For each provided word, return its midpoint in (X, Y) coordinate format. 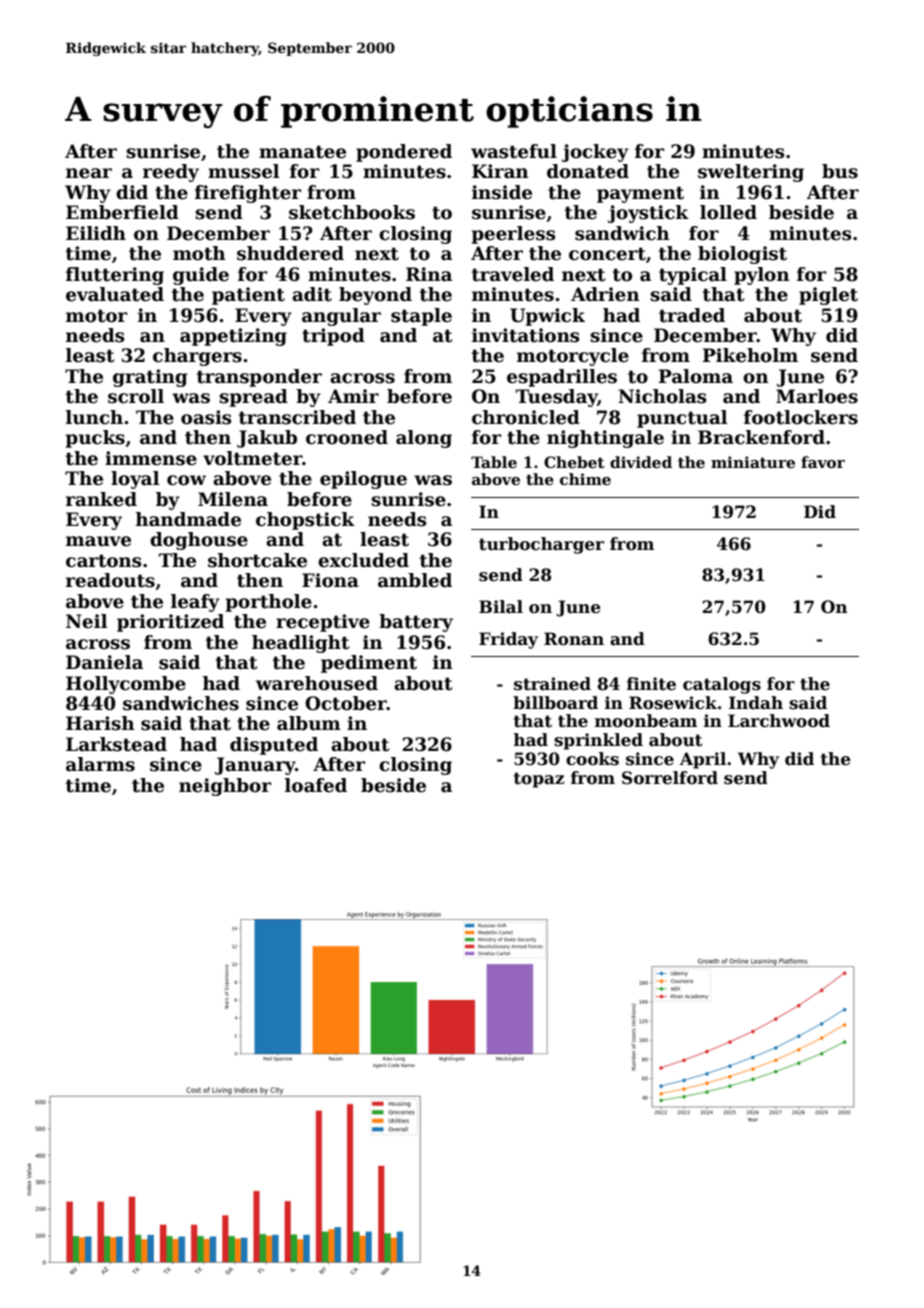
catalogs (722, 685)
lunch (94, 417)
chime (585, 479)
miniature (753, 462)
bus (840, 171)
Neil (86, 621)
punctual (682, 419)
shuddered (290, 253)
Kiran (500, 171)
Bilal (501, 606)
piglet (828, 296)
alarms (100, 764)
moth (199, 253)
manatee (302, 152)
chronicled (526, 417)
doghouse (199, 541)
